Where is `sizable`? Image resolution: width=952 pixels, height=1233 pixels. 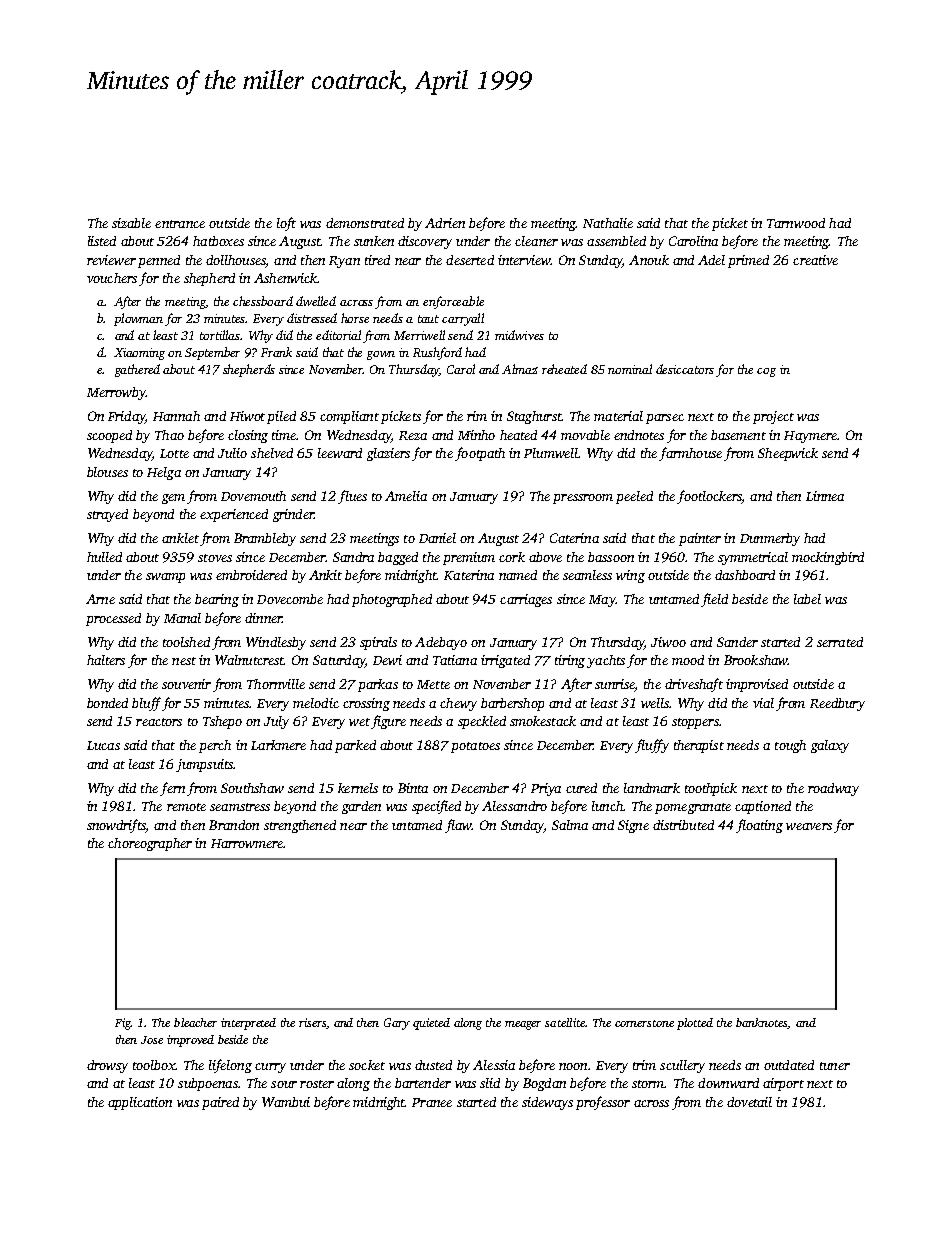
sizable is located at coordinates (131, 223).
